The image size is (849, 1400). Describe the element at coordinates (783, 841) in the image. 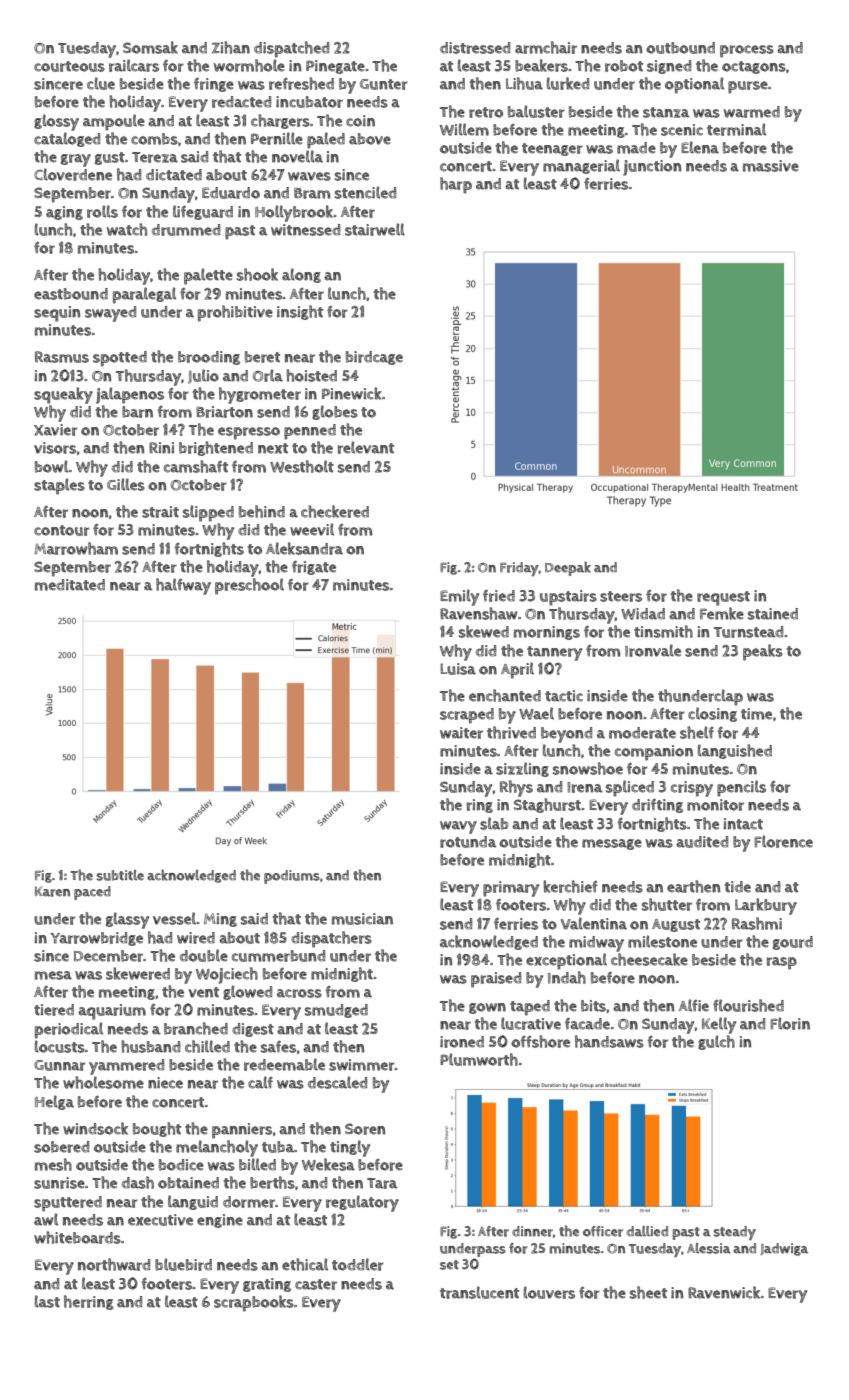

I see `Florence` at that location.
